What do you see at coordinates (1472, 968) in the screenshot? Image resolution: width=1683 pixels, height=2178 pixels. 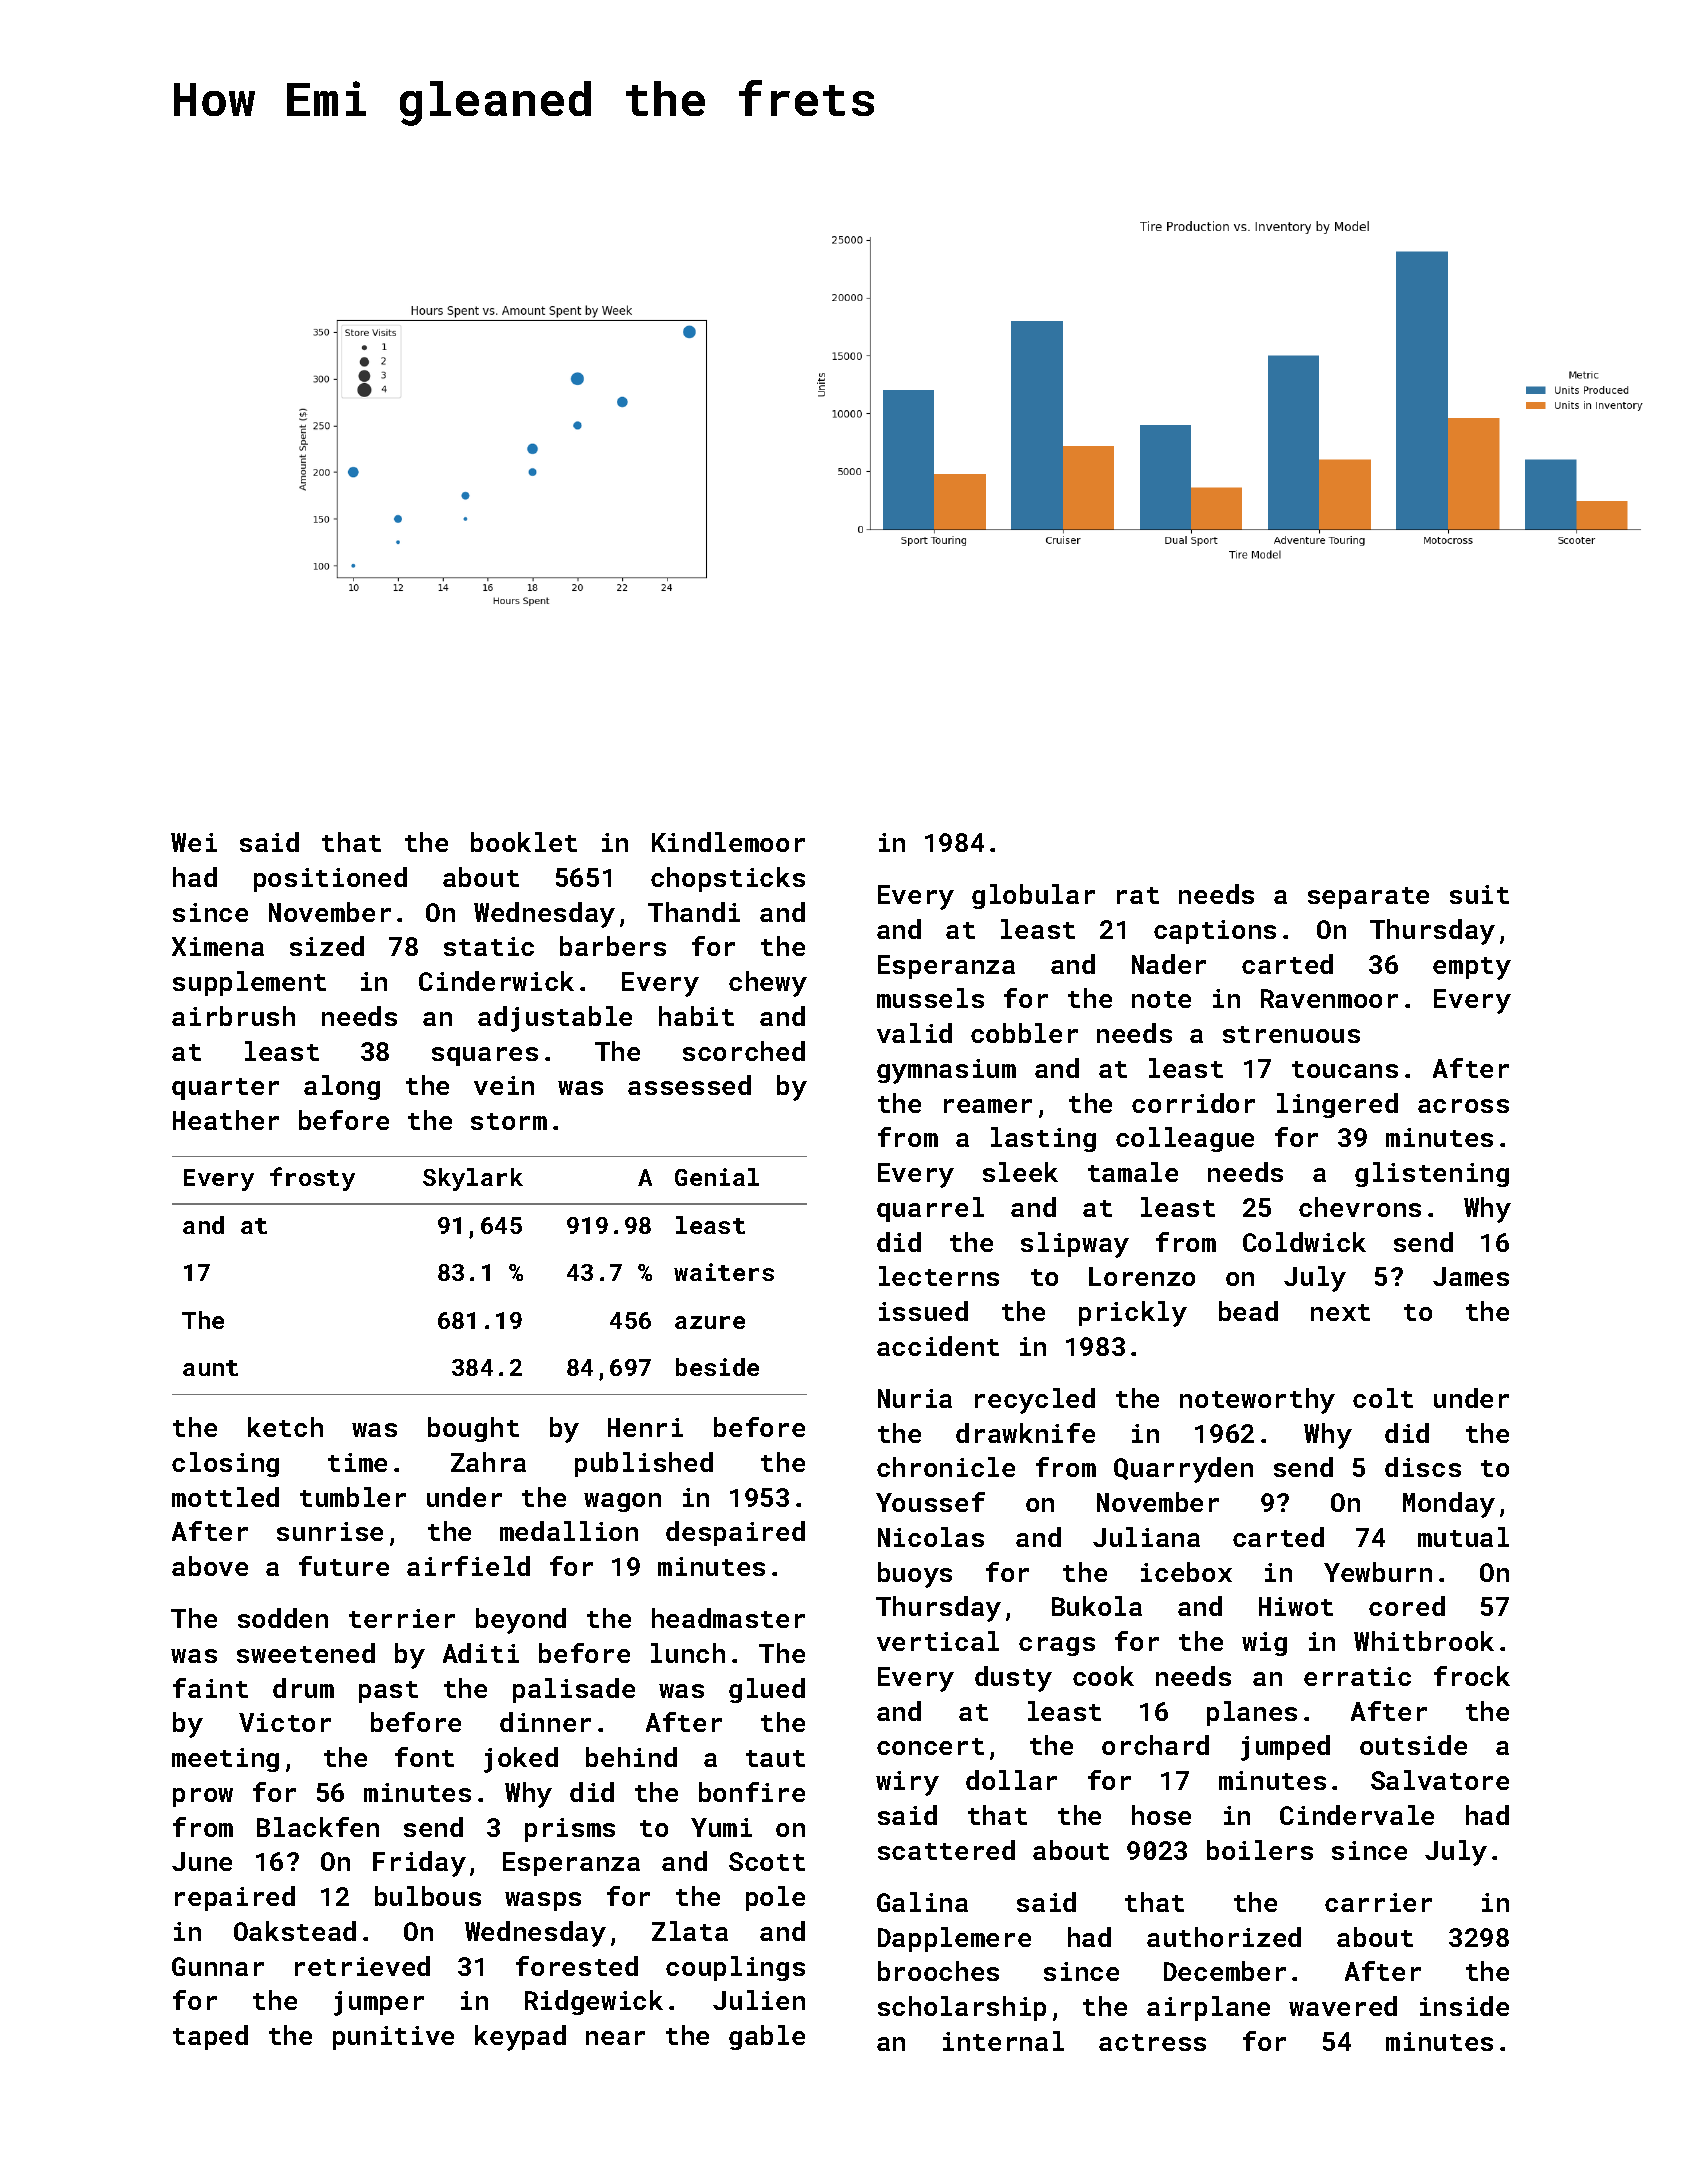 I see `empty` at bounding box center [1472, 968].
